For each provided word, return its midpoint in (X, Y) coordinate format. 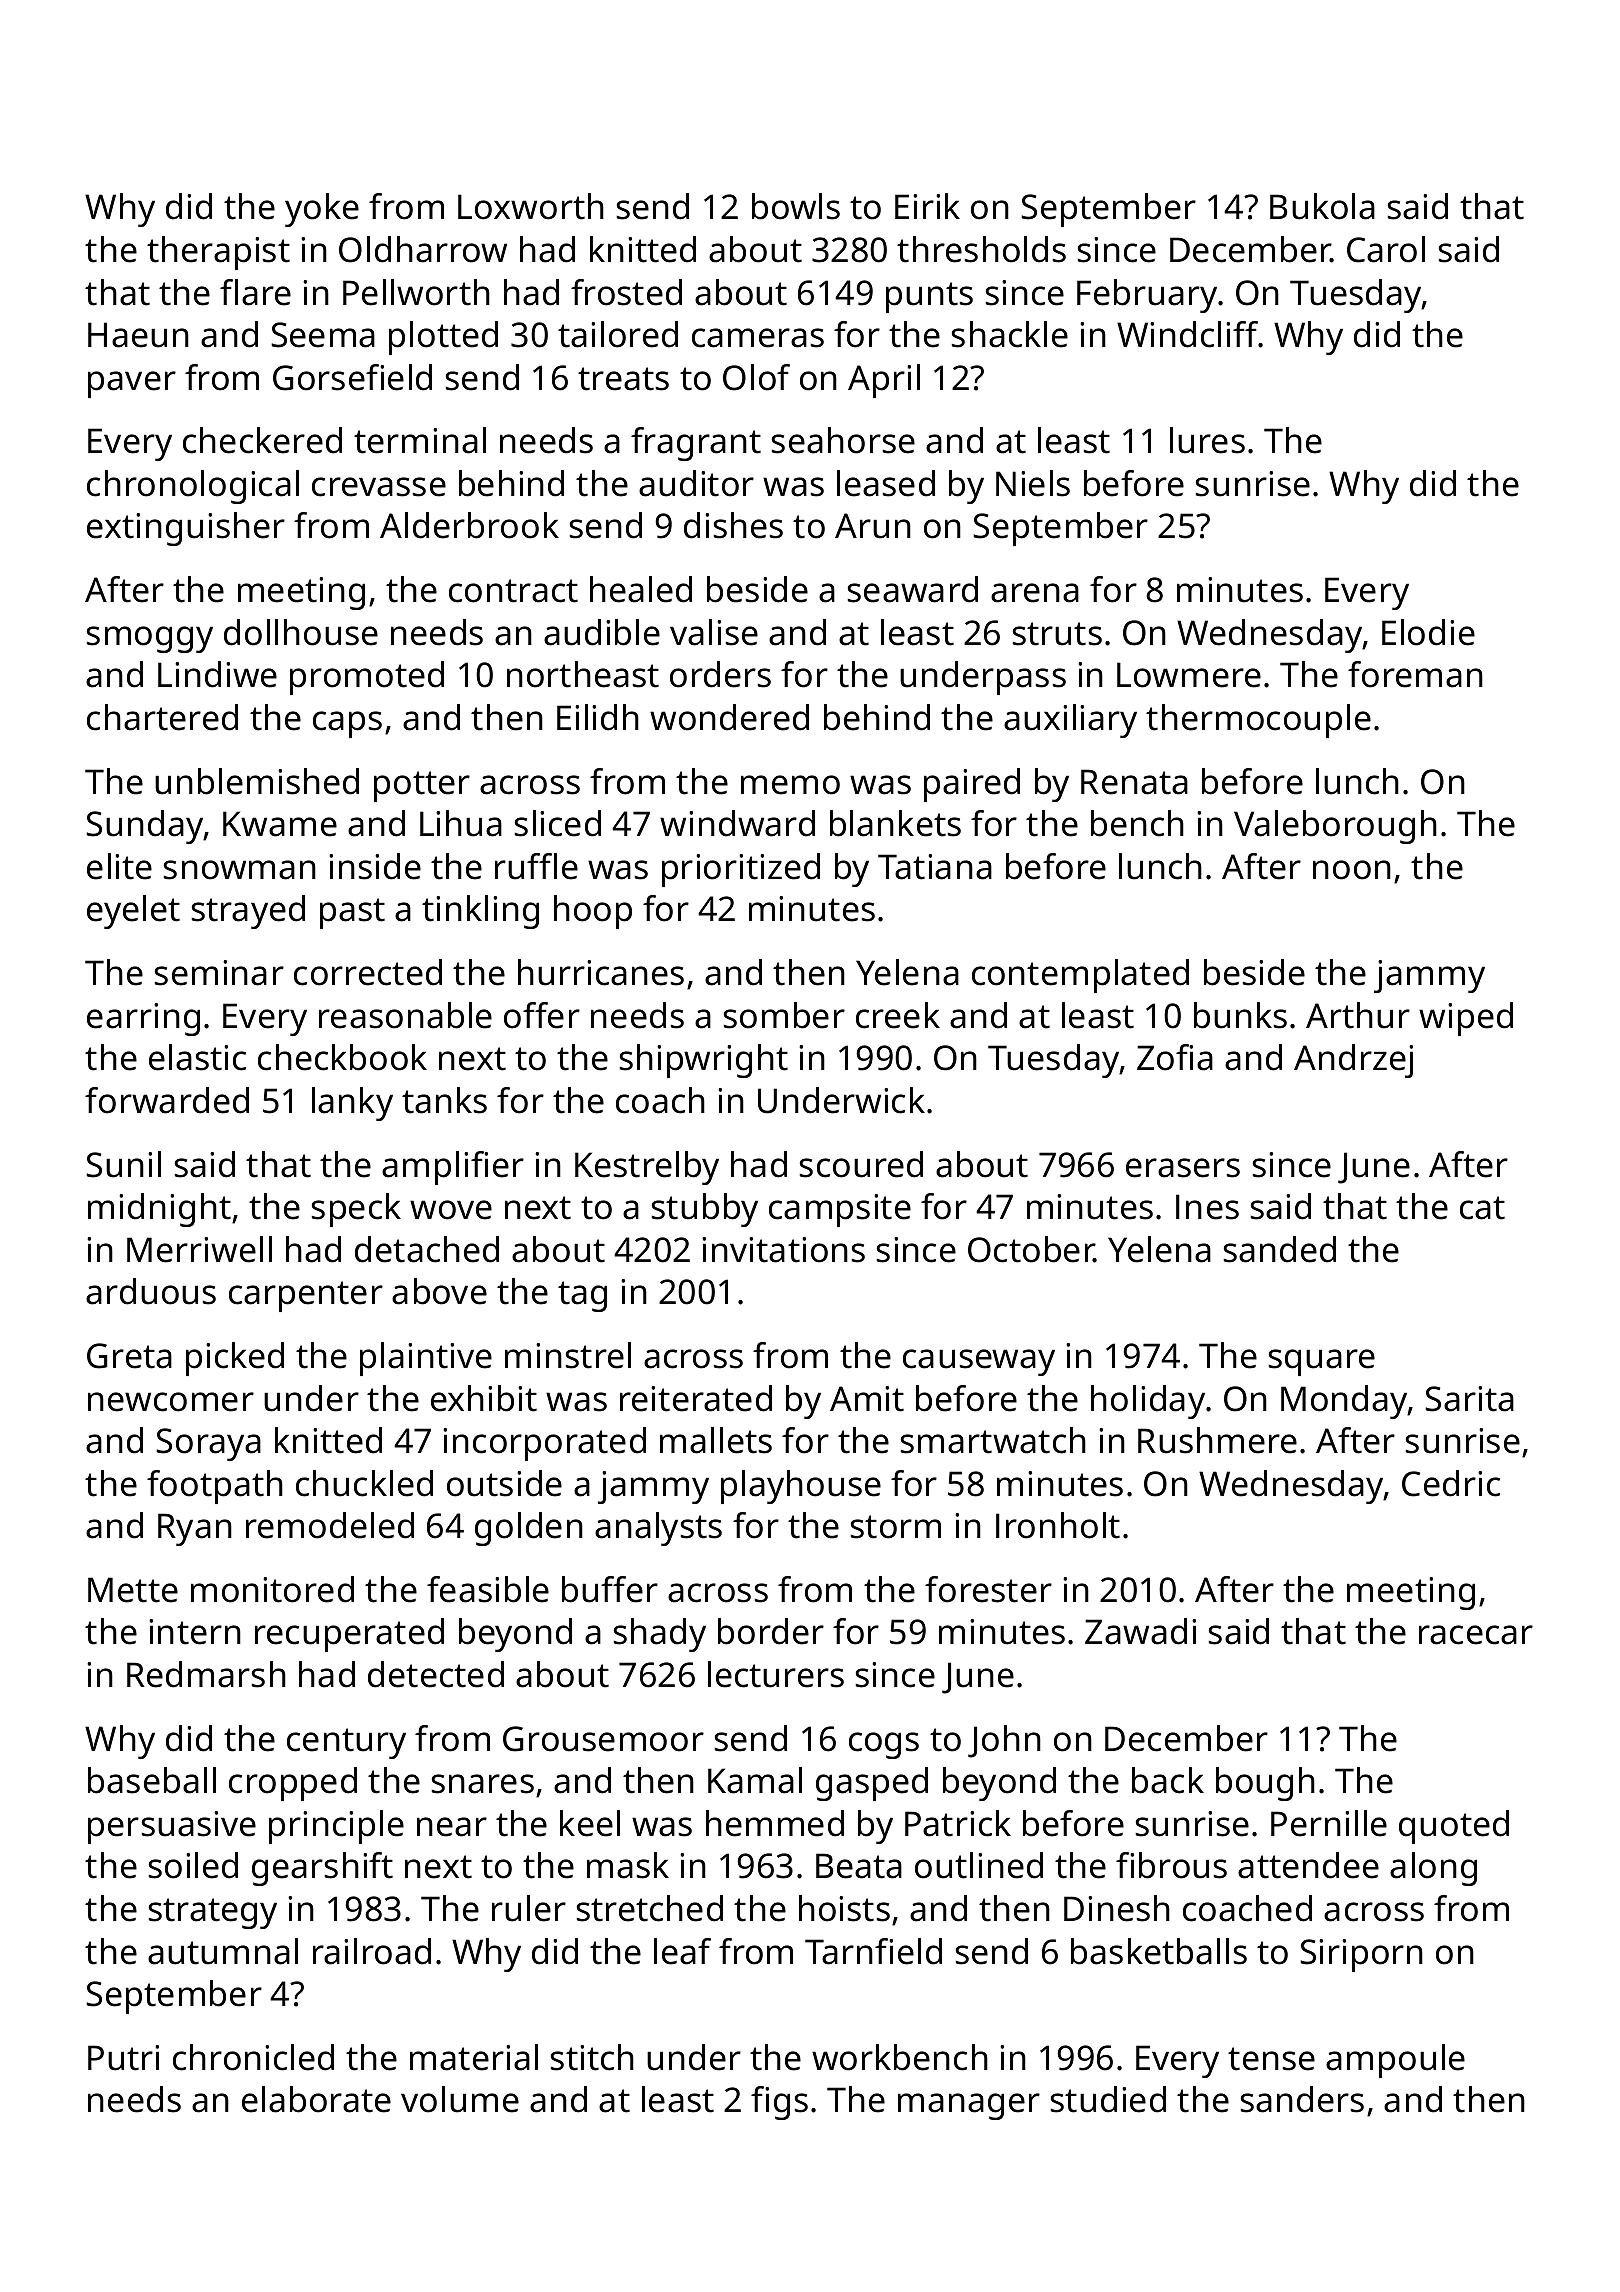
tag (582, 1296)
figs (779, 2103)
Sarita (1469, 1399)
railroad (372, 1951)
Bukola (1322, 206)
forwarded (167, 1100)
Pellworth (416, 292)
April (884, 381)
